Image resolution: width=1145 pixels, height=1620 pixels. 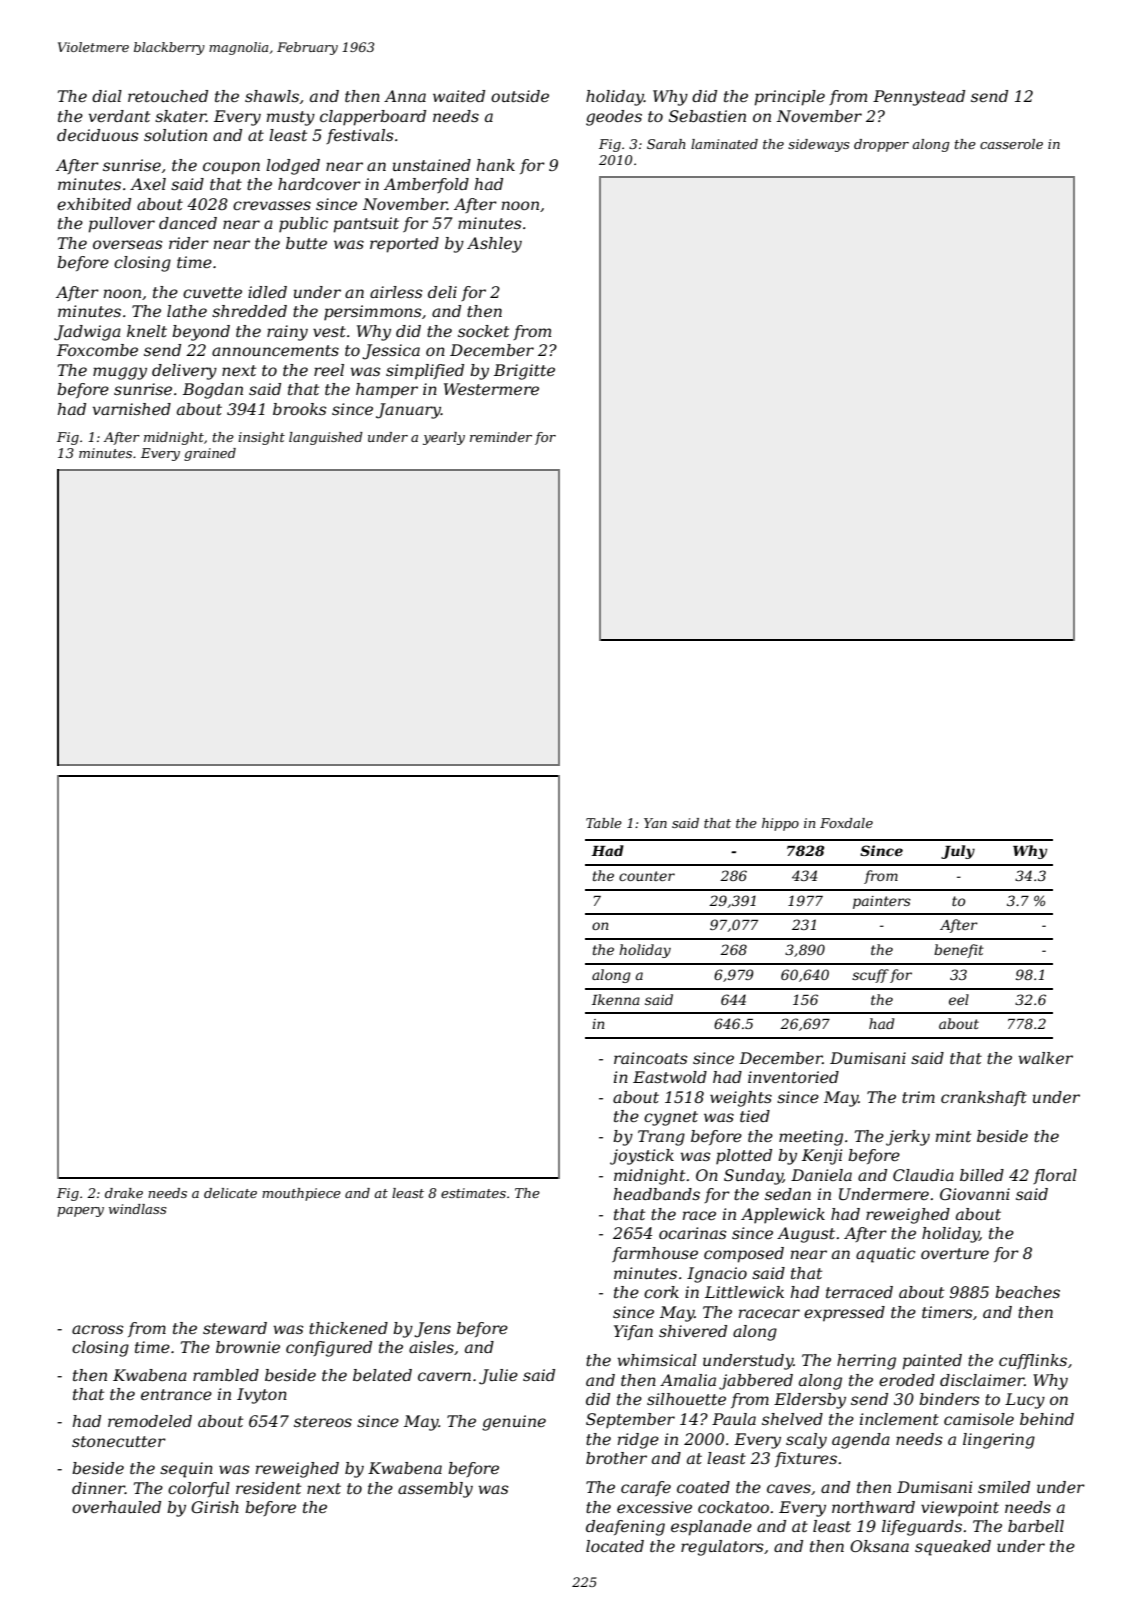 What do you see at coordinates (520, 96) in the document?
I see `outside` at bounding box center [520, 96].
